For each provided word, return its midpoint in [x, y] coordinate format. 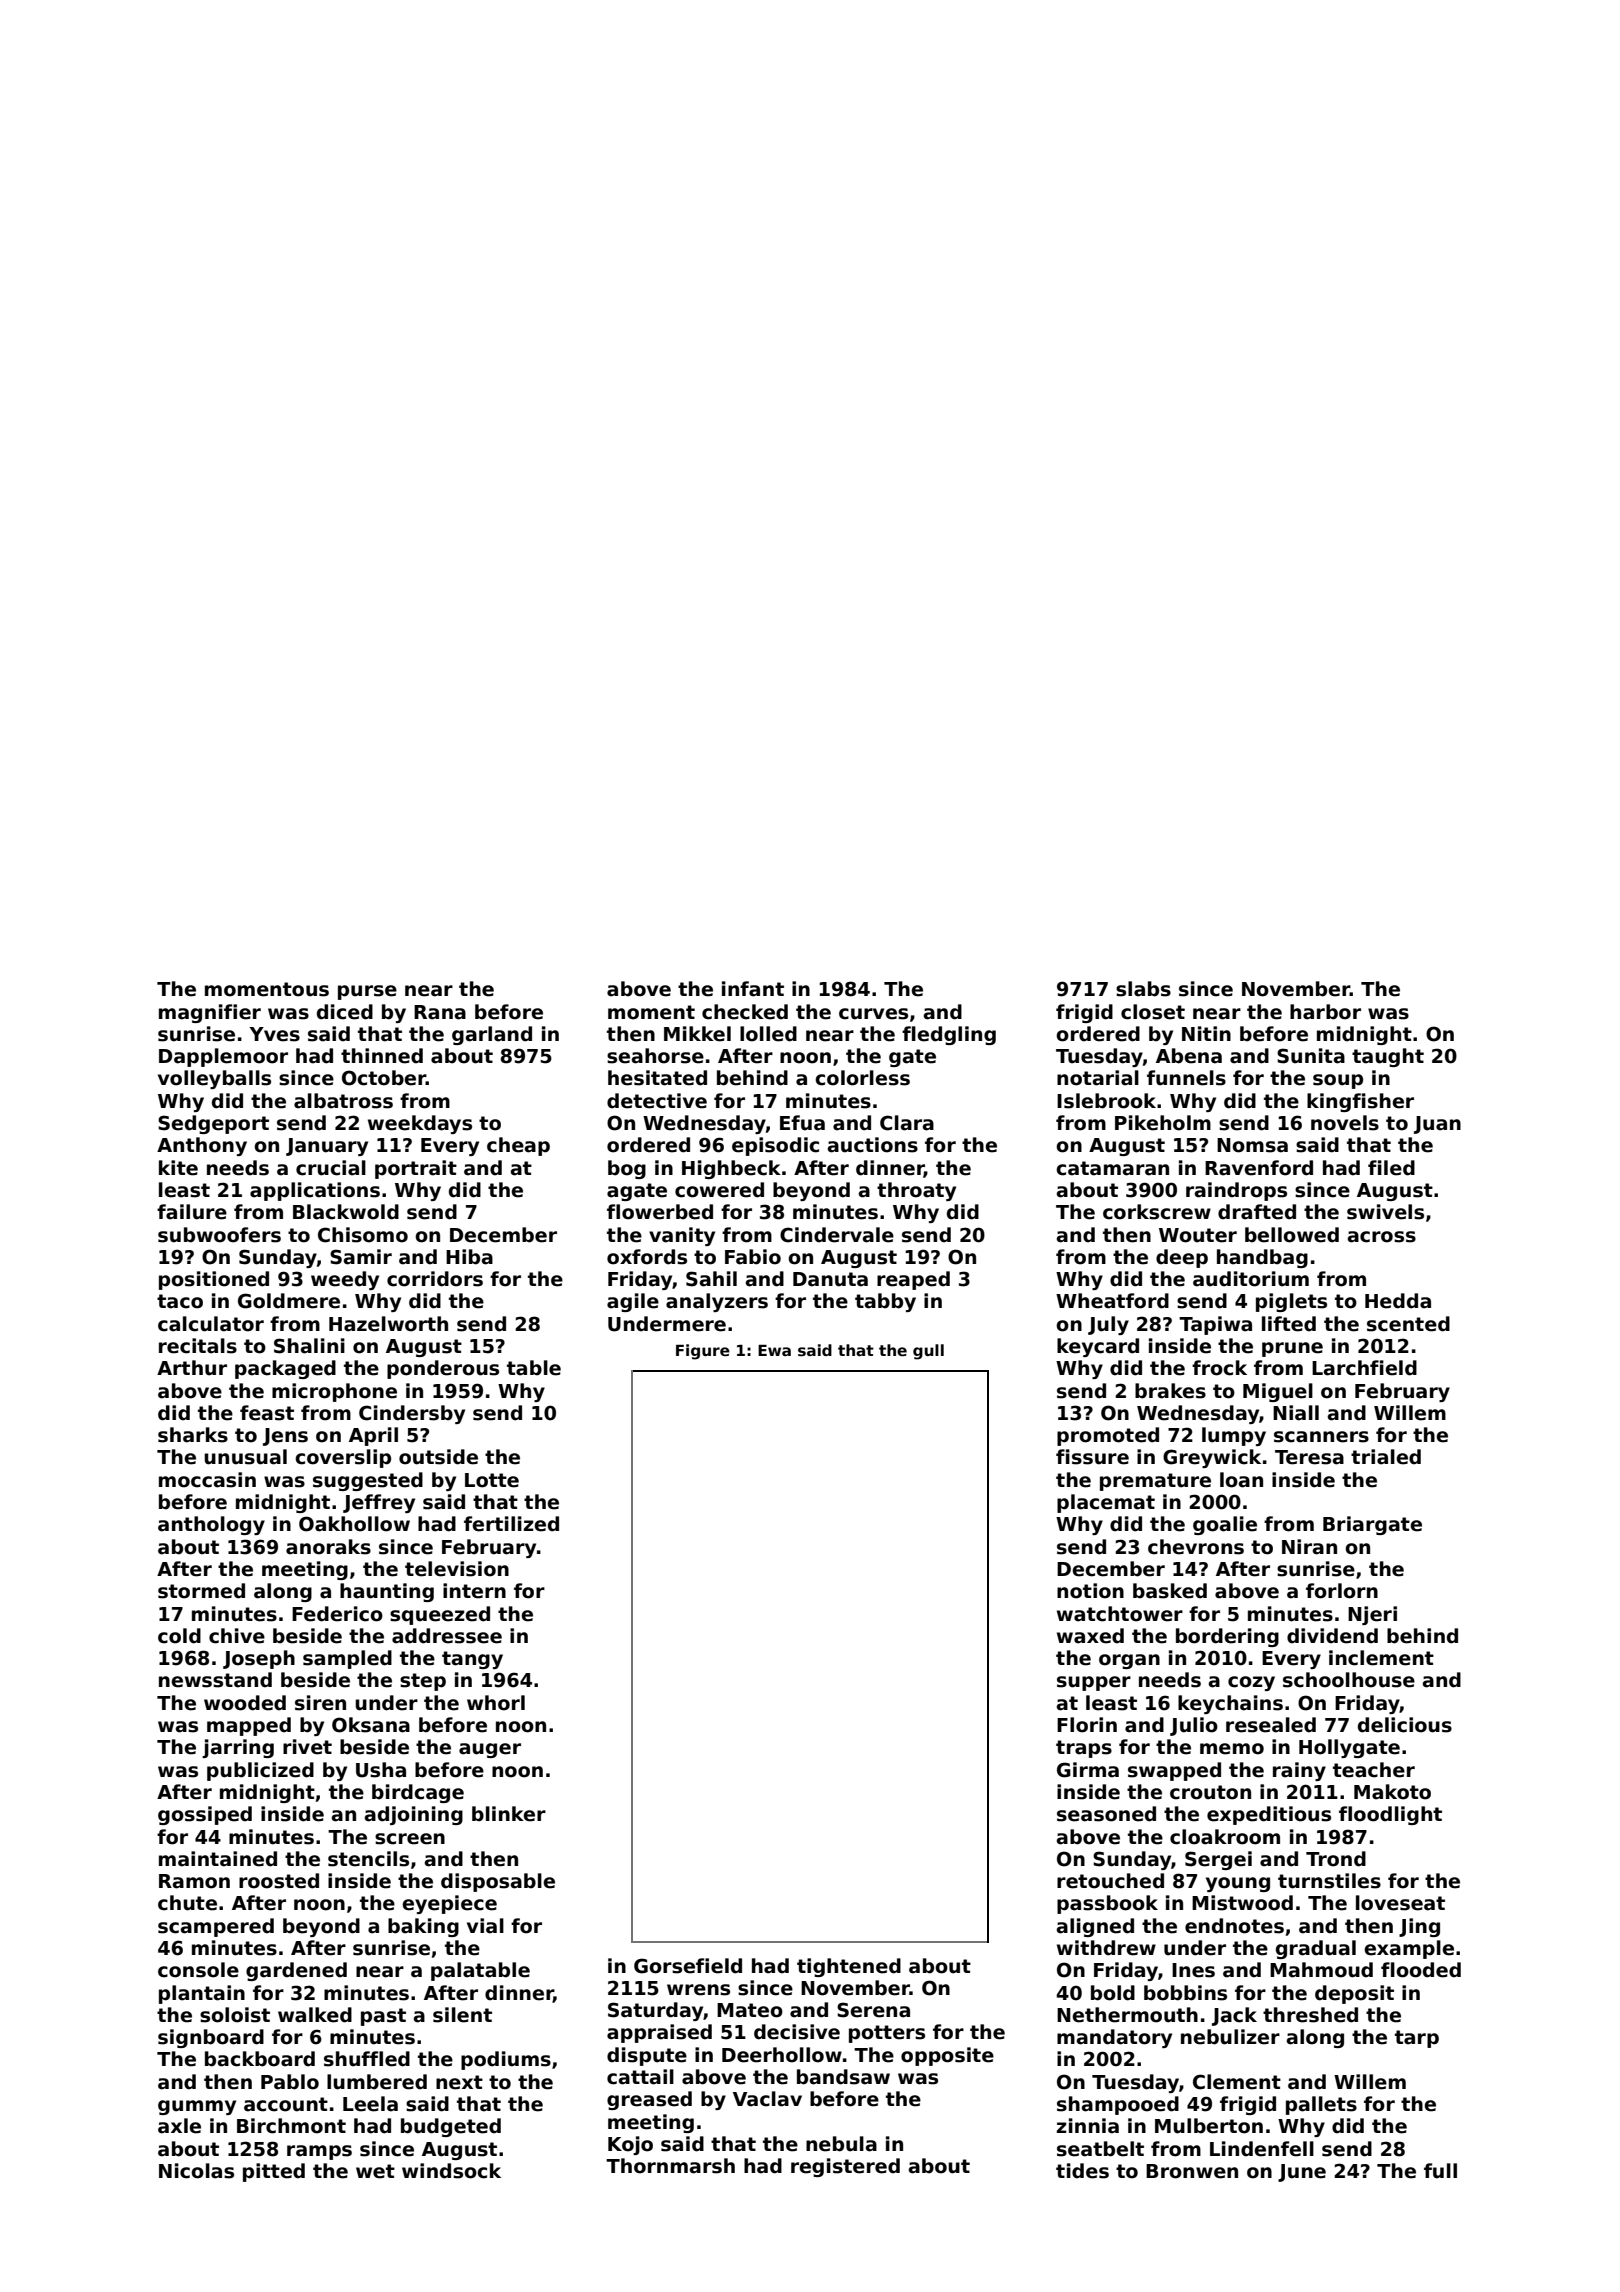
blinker [509, 1814]
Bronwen [1192, 2171]
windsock [451, 2171]
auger [490, 1750]
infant [753, 989]
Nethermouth [1127, 2015]
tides [1082, 2171]
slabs [1143, 989]
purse [367, 992]
